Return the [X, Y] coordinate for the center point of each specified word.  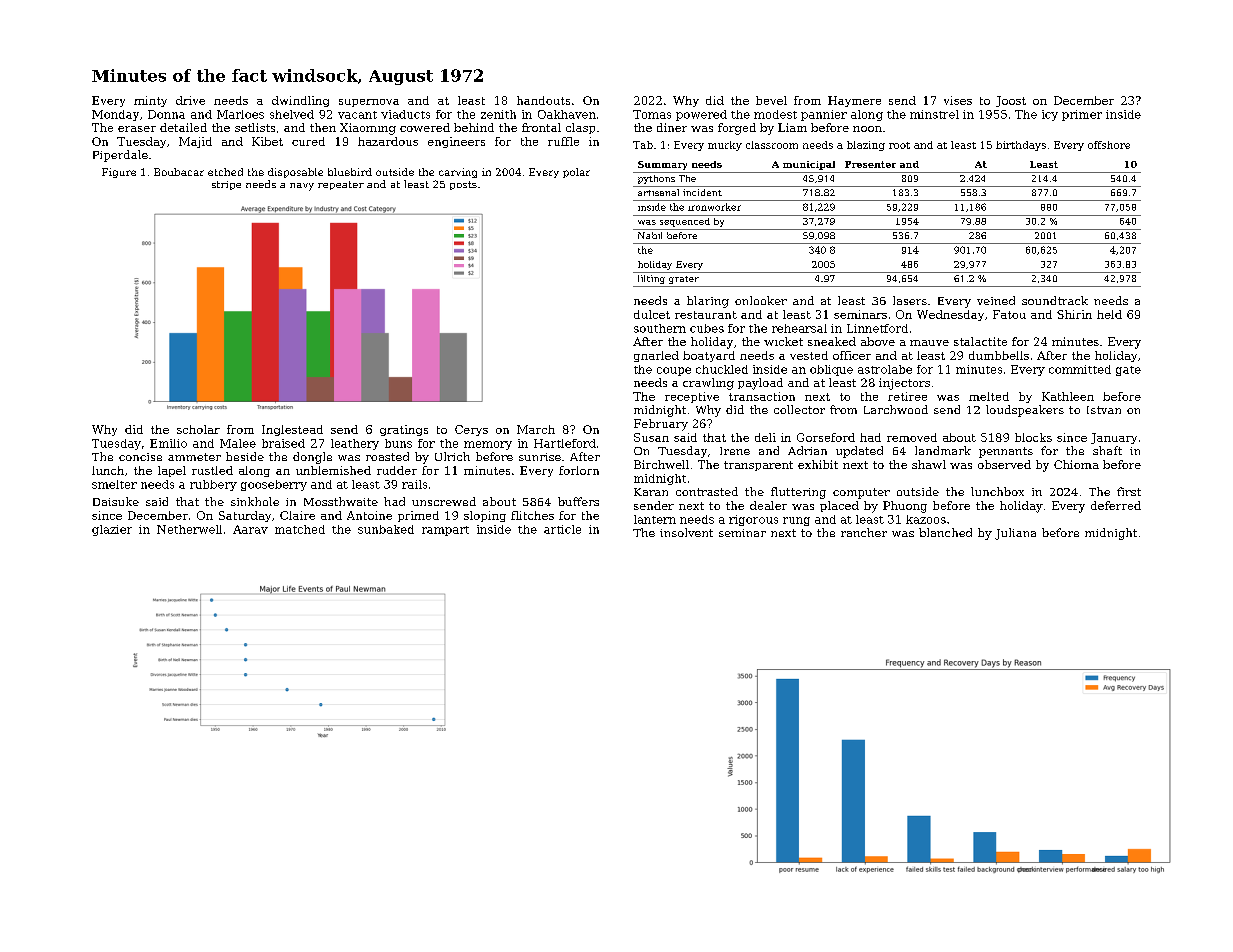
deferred [1116, 505]
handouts [543, 100]
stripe [226, 185]
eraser [137, 129]
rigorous [753, 520]
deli [765, 437]
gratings [404, 430]
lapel [172, 471]
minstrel [934, 114]
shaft [1107, 450]
